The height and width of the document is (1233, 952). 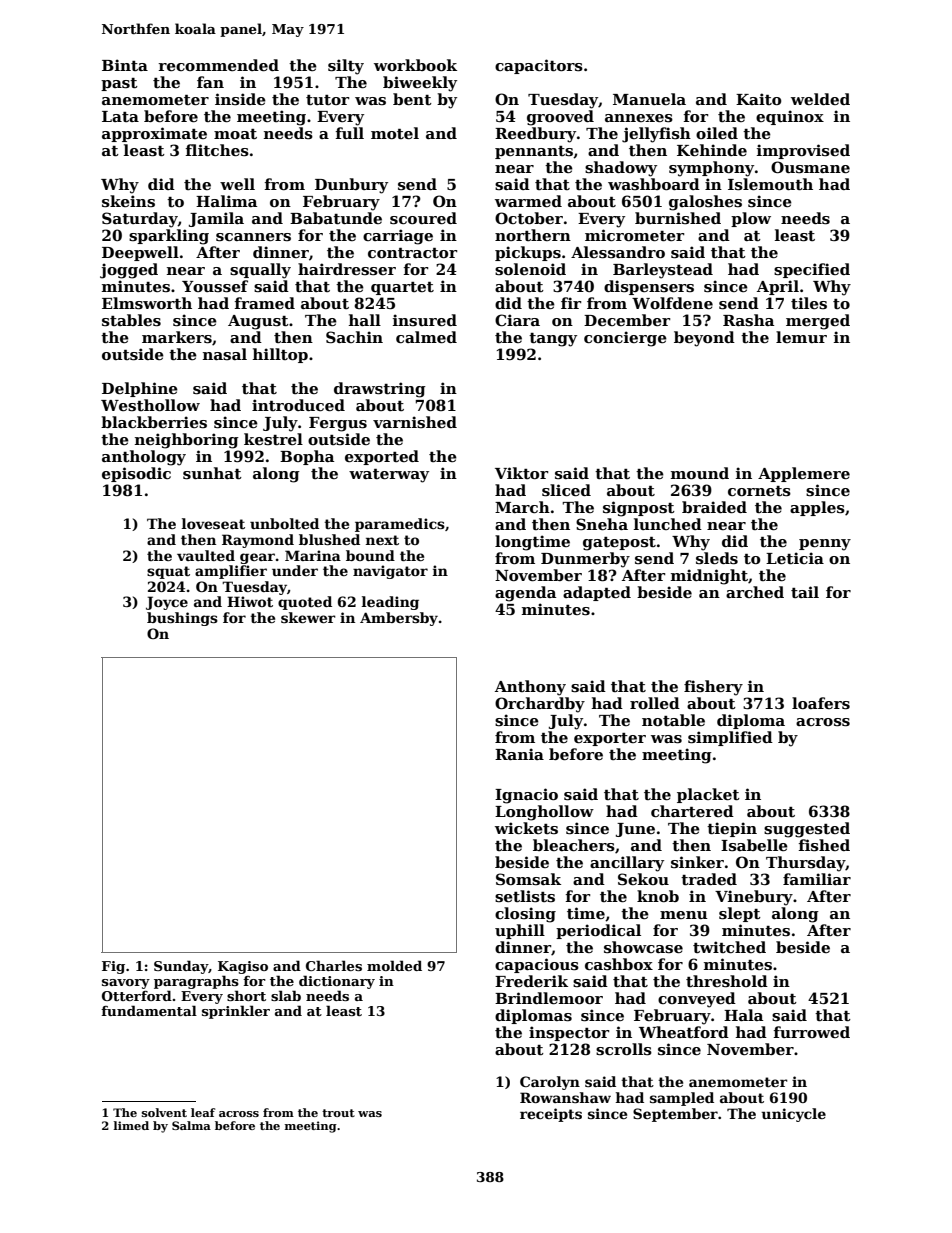 What do you see at coordinates (643, 947) in the document?
I see `showcase` at bounding box center [643, 947].
